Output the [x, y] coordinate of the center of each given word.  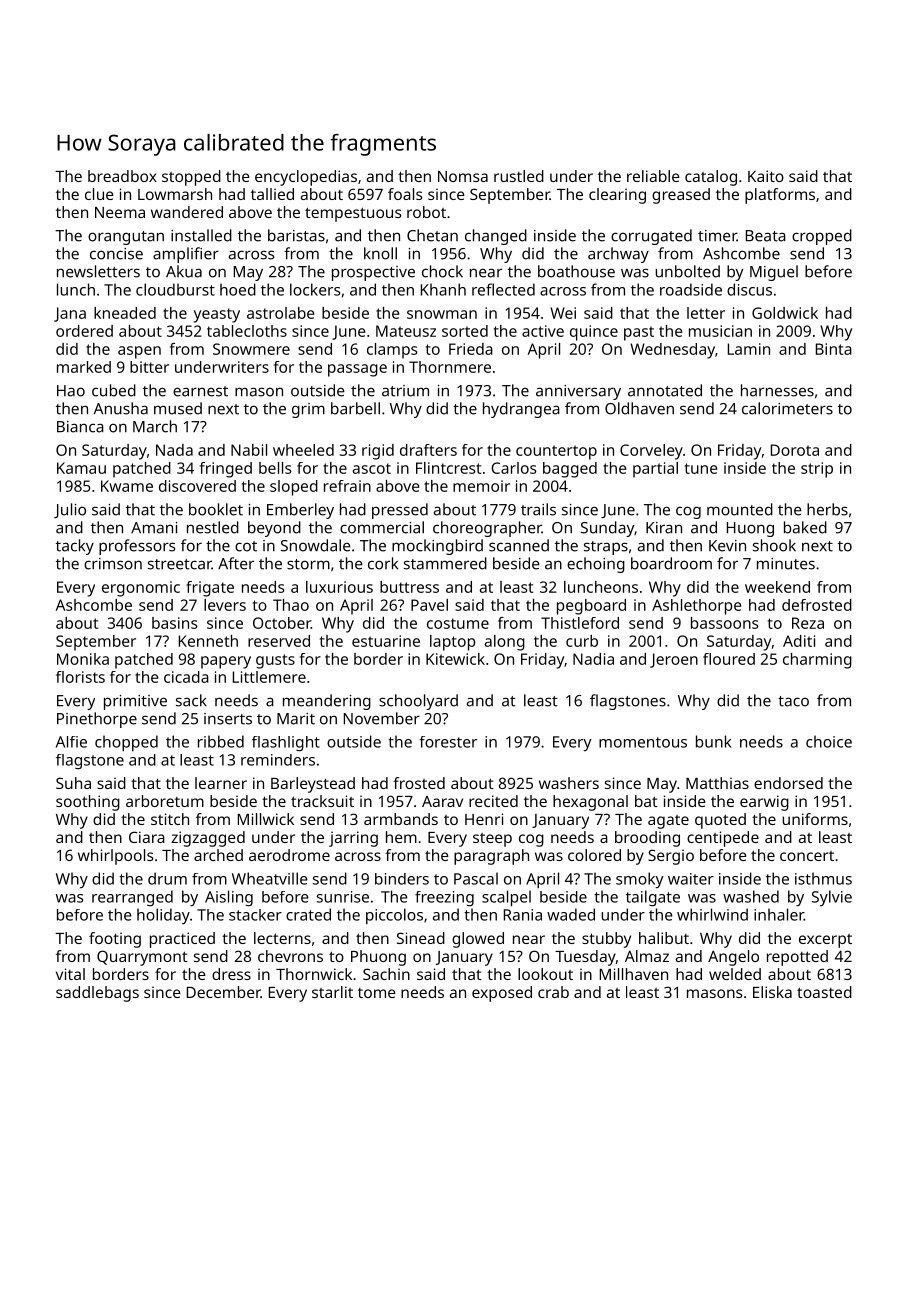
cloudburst [175, 289]
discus [749, 289]
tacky [75, 547]
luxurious [339, 587]
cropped [822, 237]
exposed [502, 994]
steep [492, 840]
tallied [272, 194]
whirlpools [116, 857]
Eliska [772, 992]
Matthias [717, 783]
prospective [373, 273]
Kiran [664, 528]
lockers [315, 289]
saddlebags [97, 994]
